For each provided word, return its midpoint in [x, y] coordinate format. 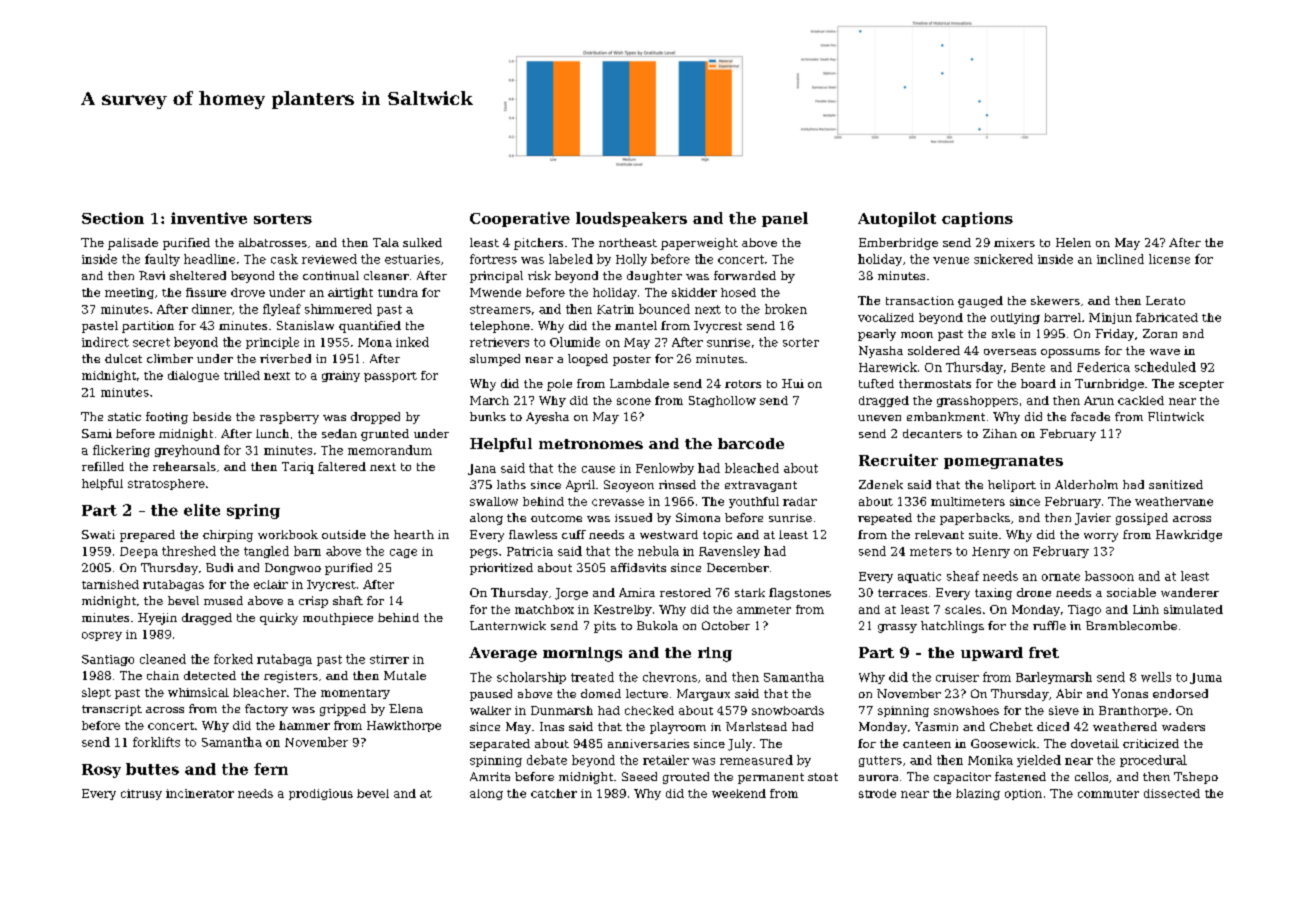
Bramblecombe [1131, 625]
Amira [637, 592]
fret [1044, 652]
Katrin [615, 309]
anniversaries [648, 743]
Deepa [139, 552]
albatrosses [273, 242]
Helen [1073, 242]
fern [271, 769]
